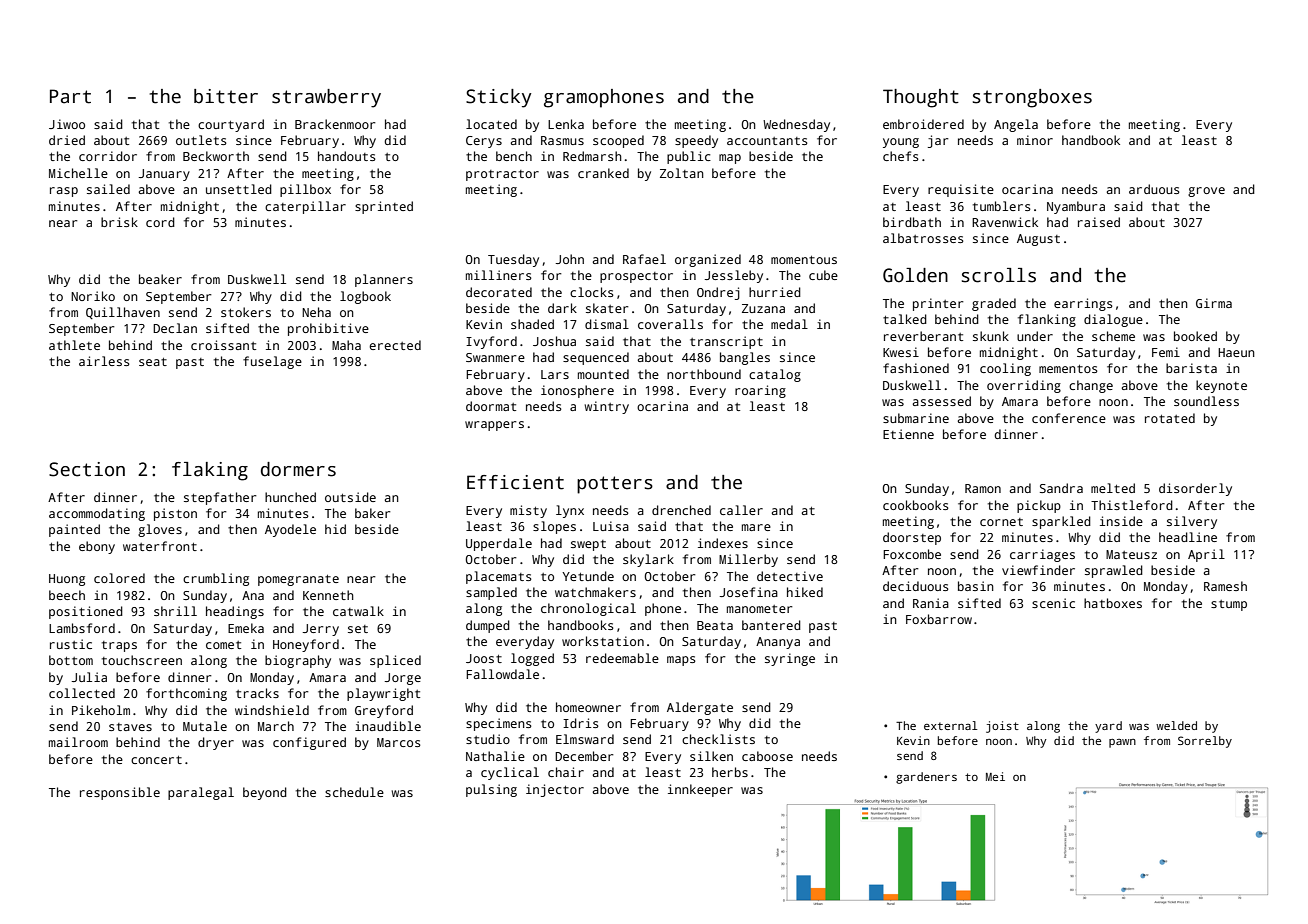  What do you see at coordinates (498, 98) in the image?
I see `Sticky` at bounding box center [498, 98].
